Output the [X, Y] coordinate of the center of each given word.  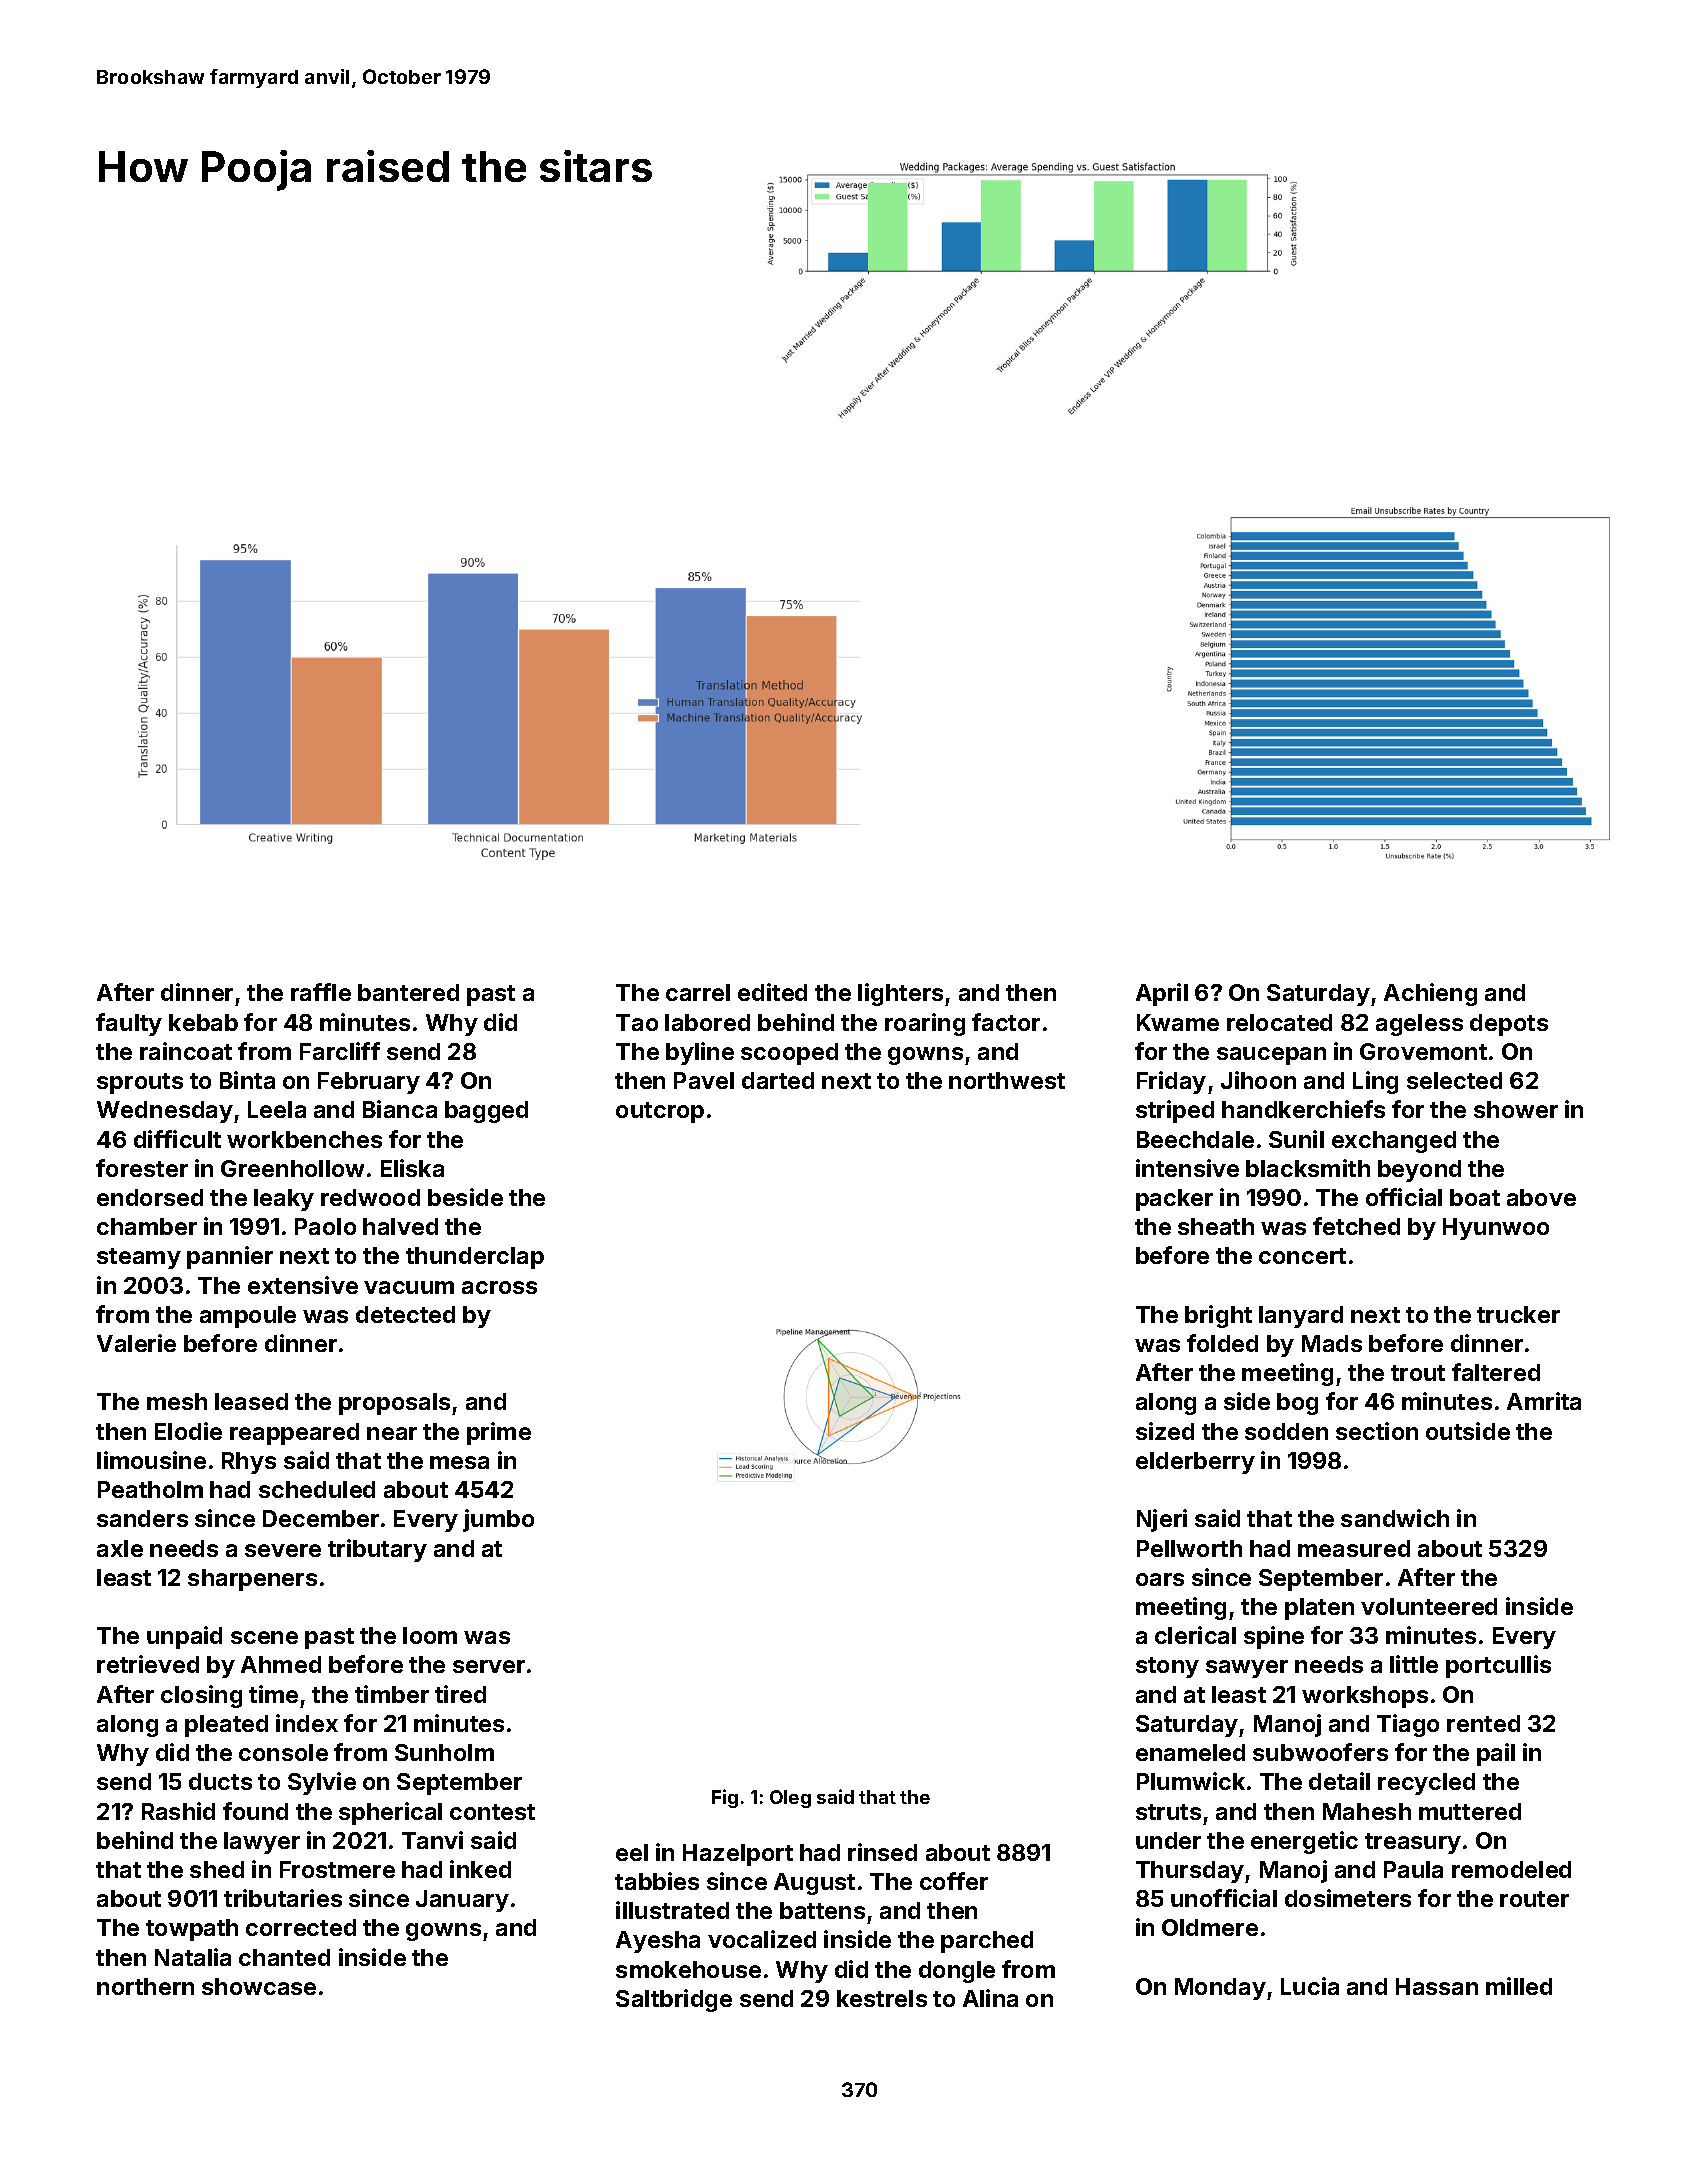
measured [1354, 1548]
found [255, 1811]
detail [1339, 1781]
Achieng [1430, 994]
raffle [321, 992]
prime [499, 1433]
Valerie [136, 1343]
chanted [284, 1957]
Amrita [1544, 1401]
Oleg [790, 1799]
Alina [990, 1998]
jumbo [498, 1520]
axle [120, 1548]
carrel [698, 992]
